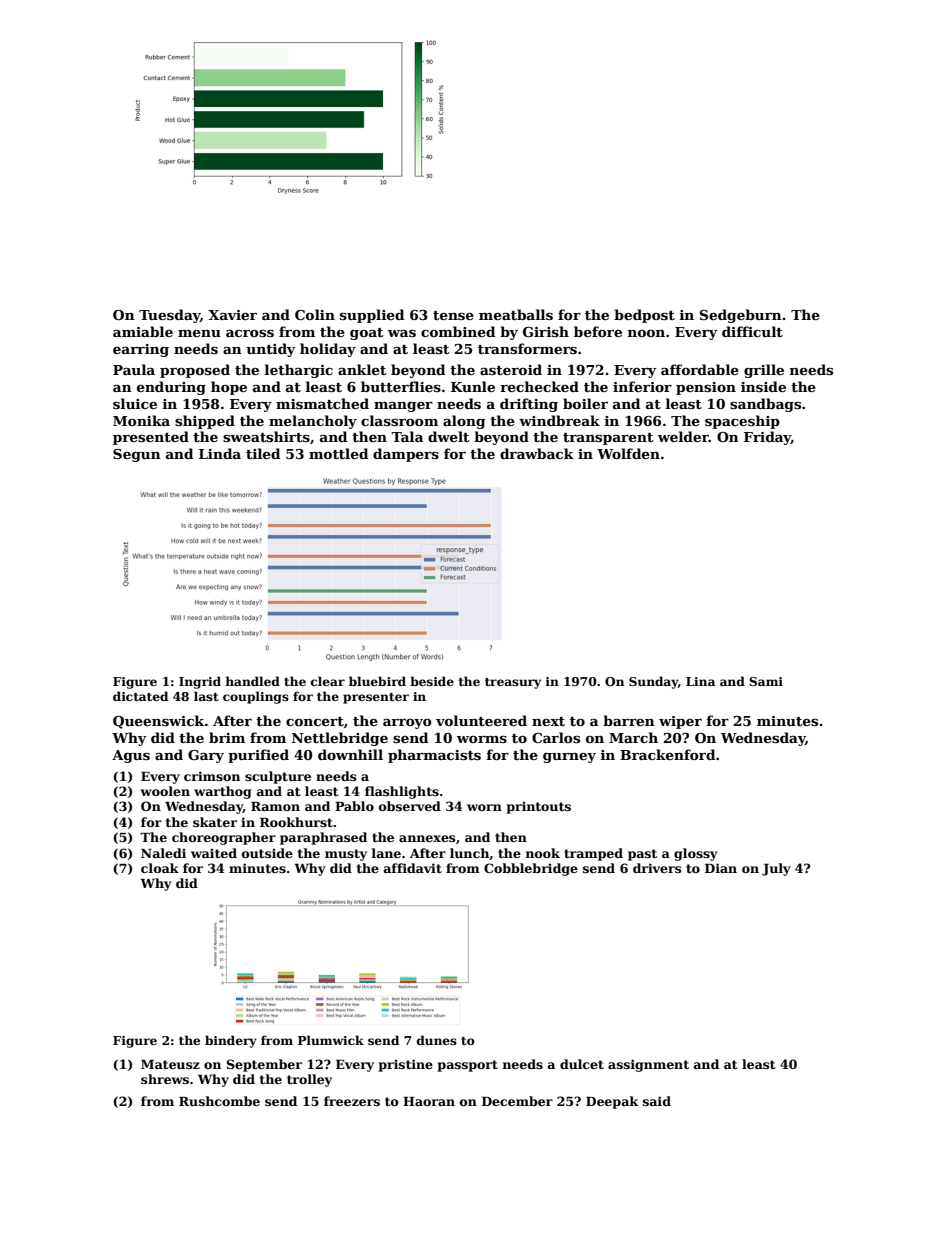 The image size is (952, 1233). I want to click on menu, so click(199, 333).
